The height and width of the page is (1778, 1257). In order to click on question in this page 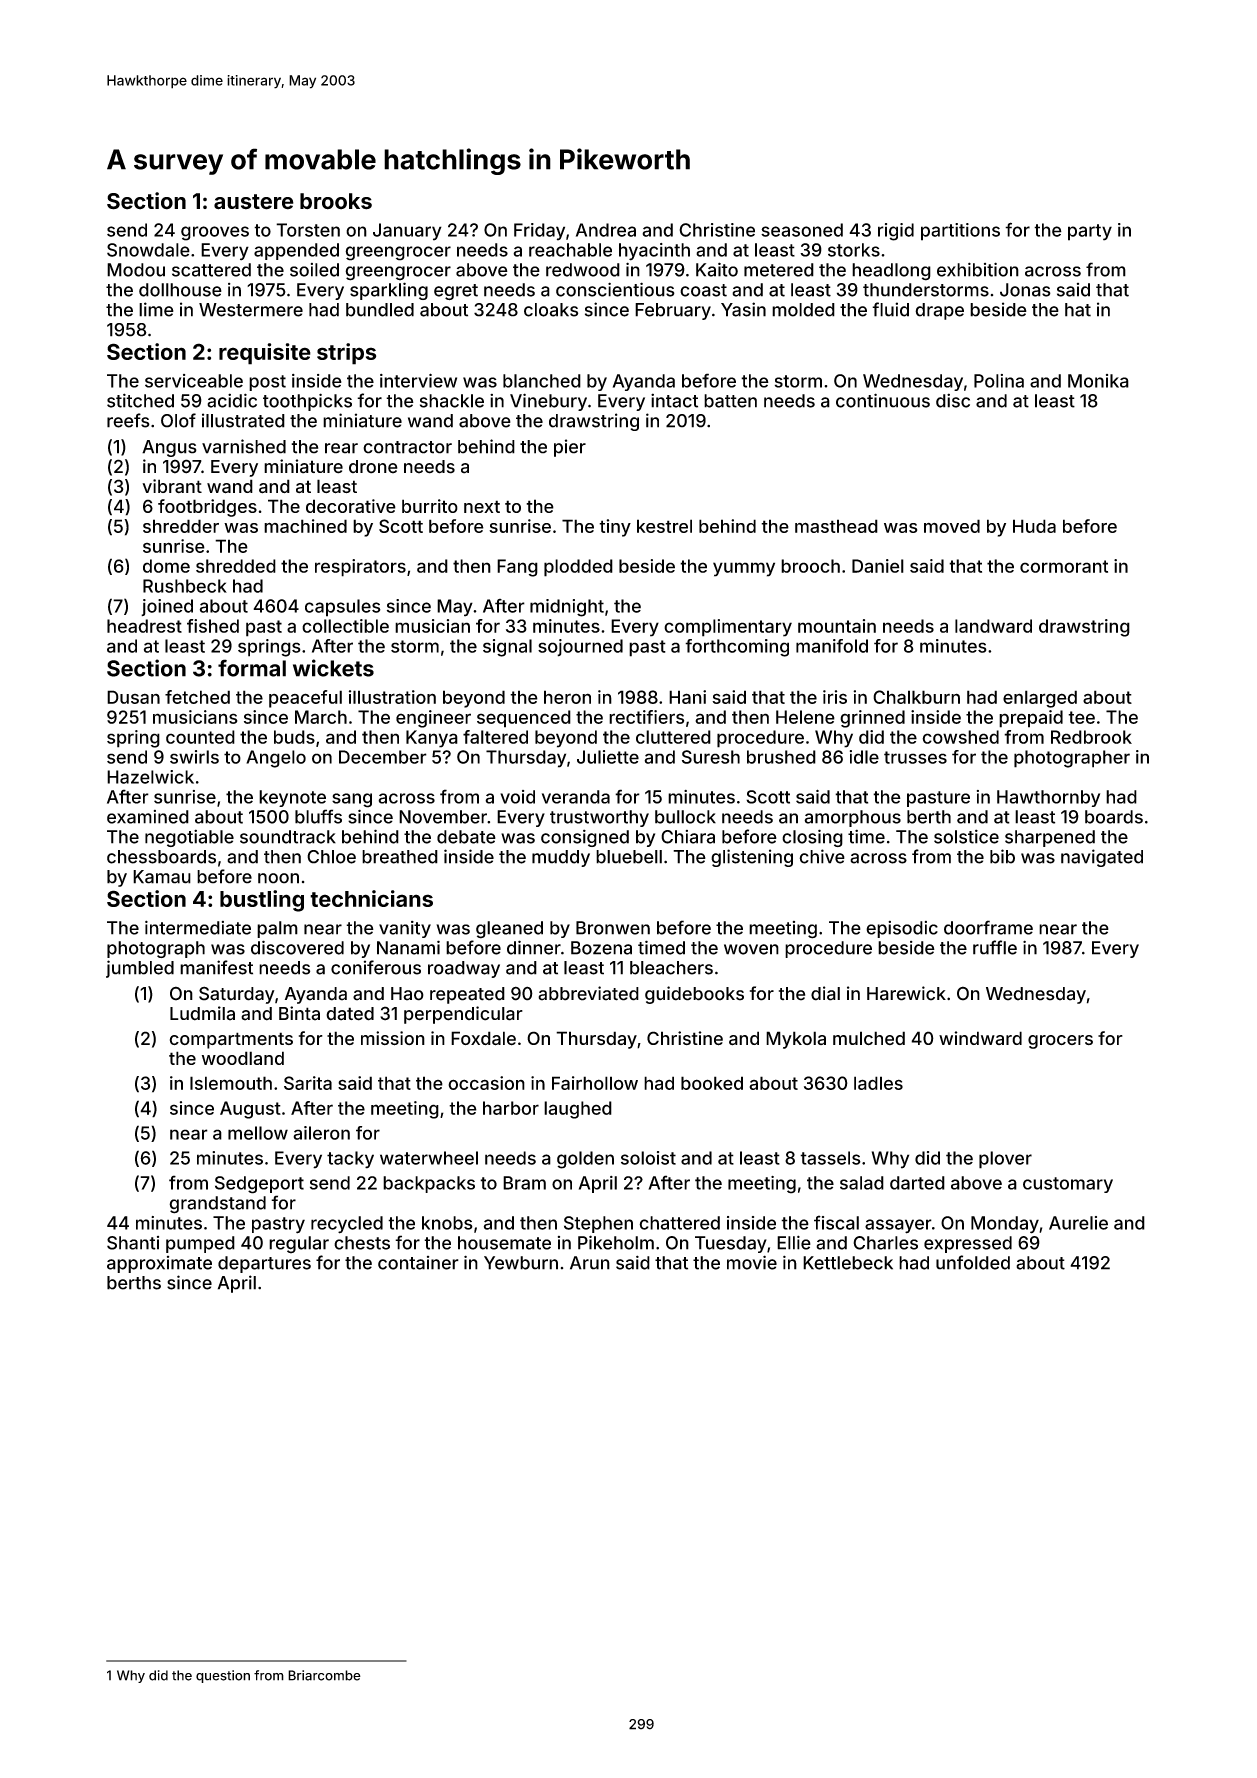, I will do `click(223, 1676)`.
